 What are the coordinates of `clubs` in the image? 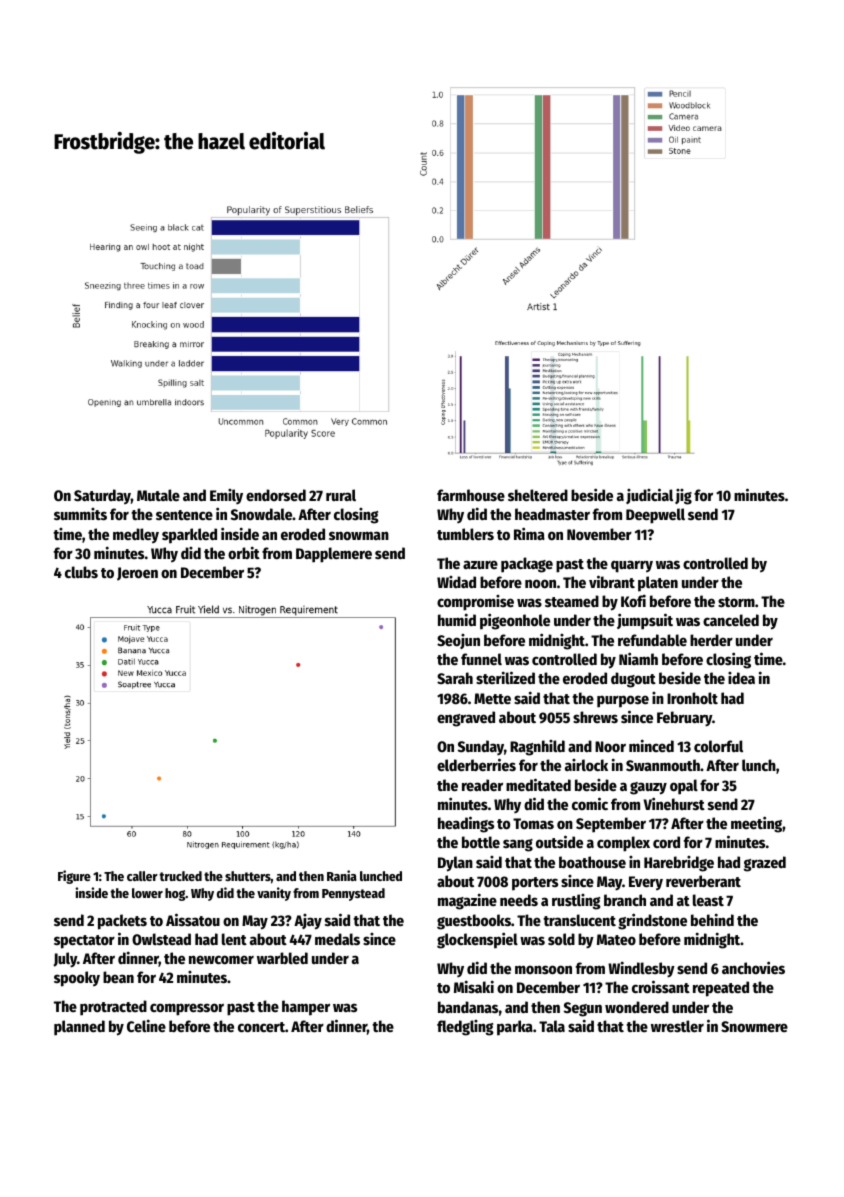 It's located at (81, 572).
